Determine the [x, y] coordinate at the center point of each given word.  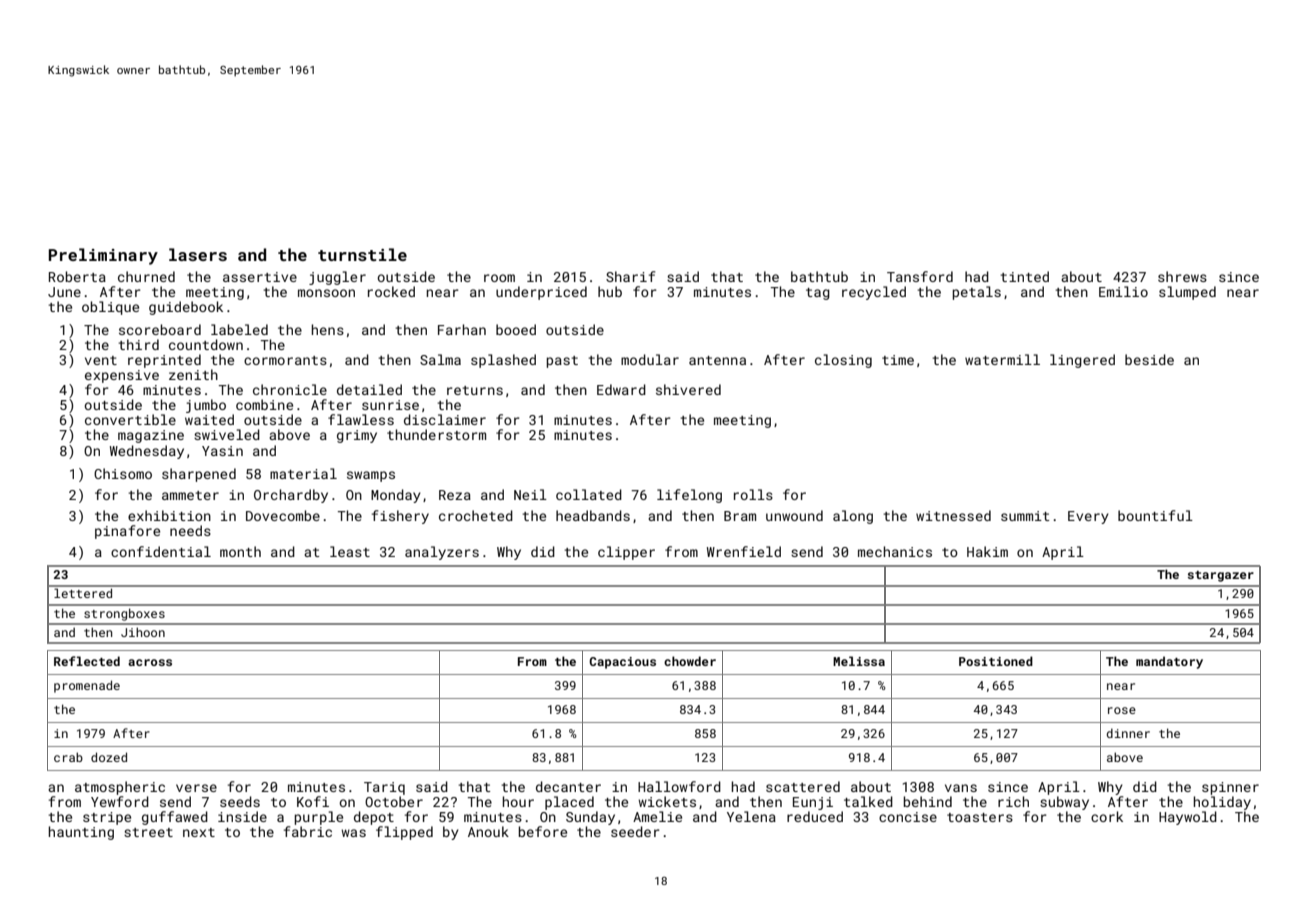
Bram [740, 516]
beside [1149, 359]
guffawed [175, 818]
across [150, 662]
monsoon [326, 293]
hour [518, 801]
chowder [690, 661]
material [303, 473]
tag [818, 294]
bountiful [1155, 515]
